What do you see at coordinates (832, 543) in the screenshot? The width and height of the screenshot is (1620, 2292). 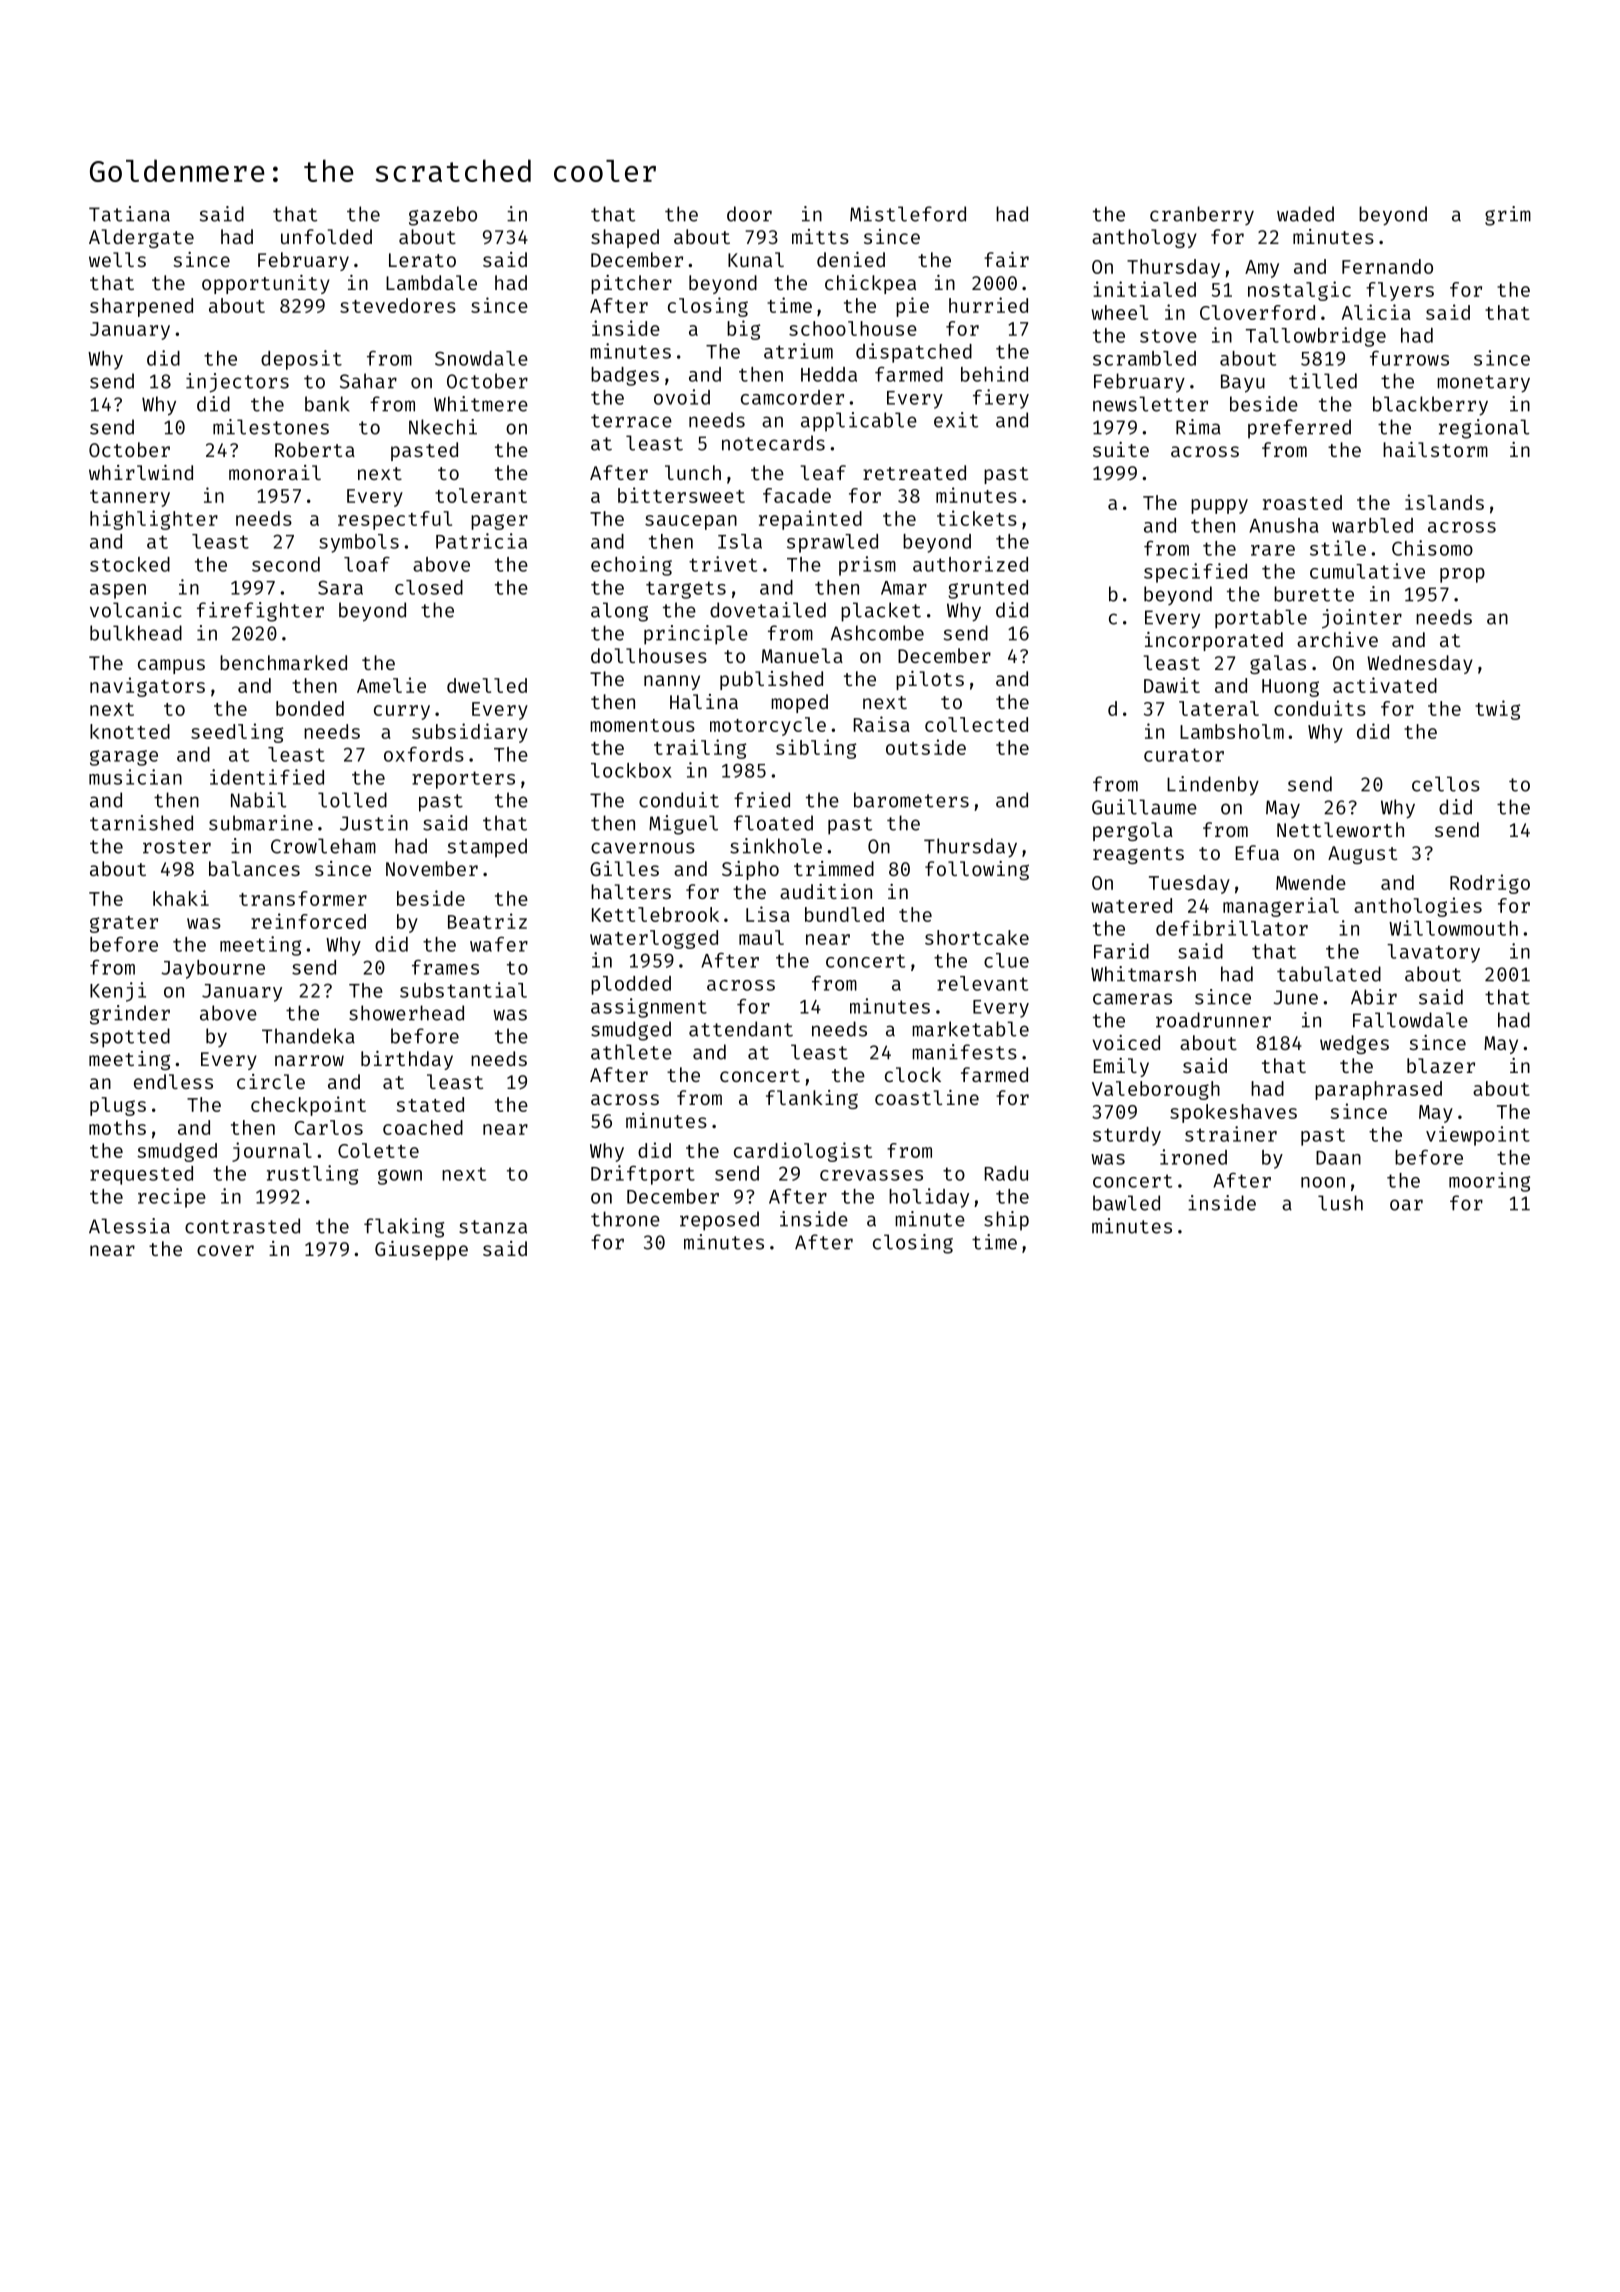 I see `sprawled` at bounding box center [832, 543].
